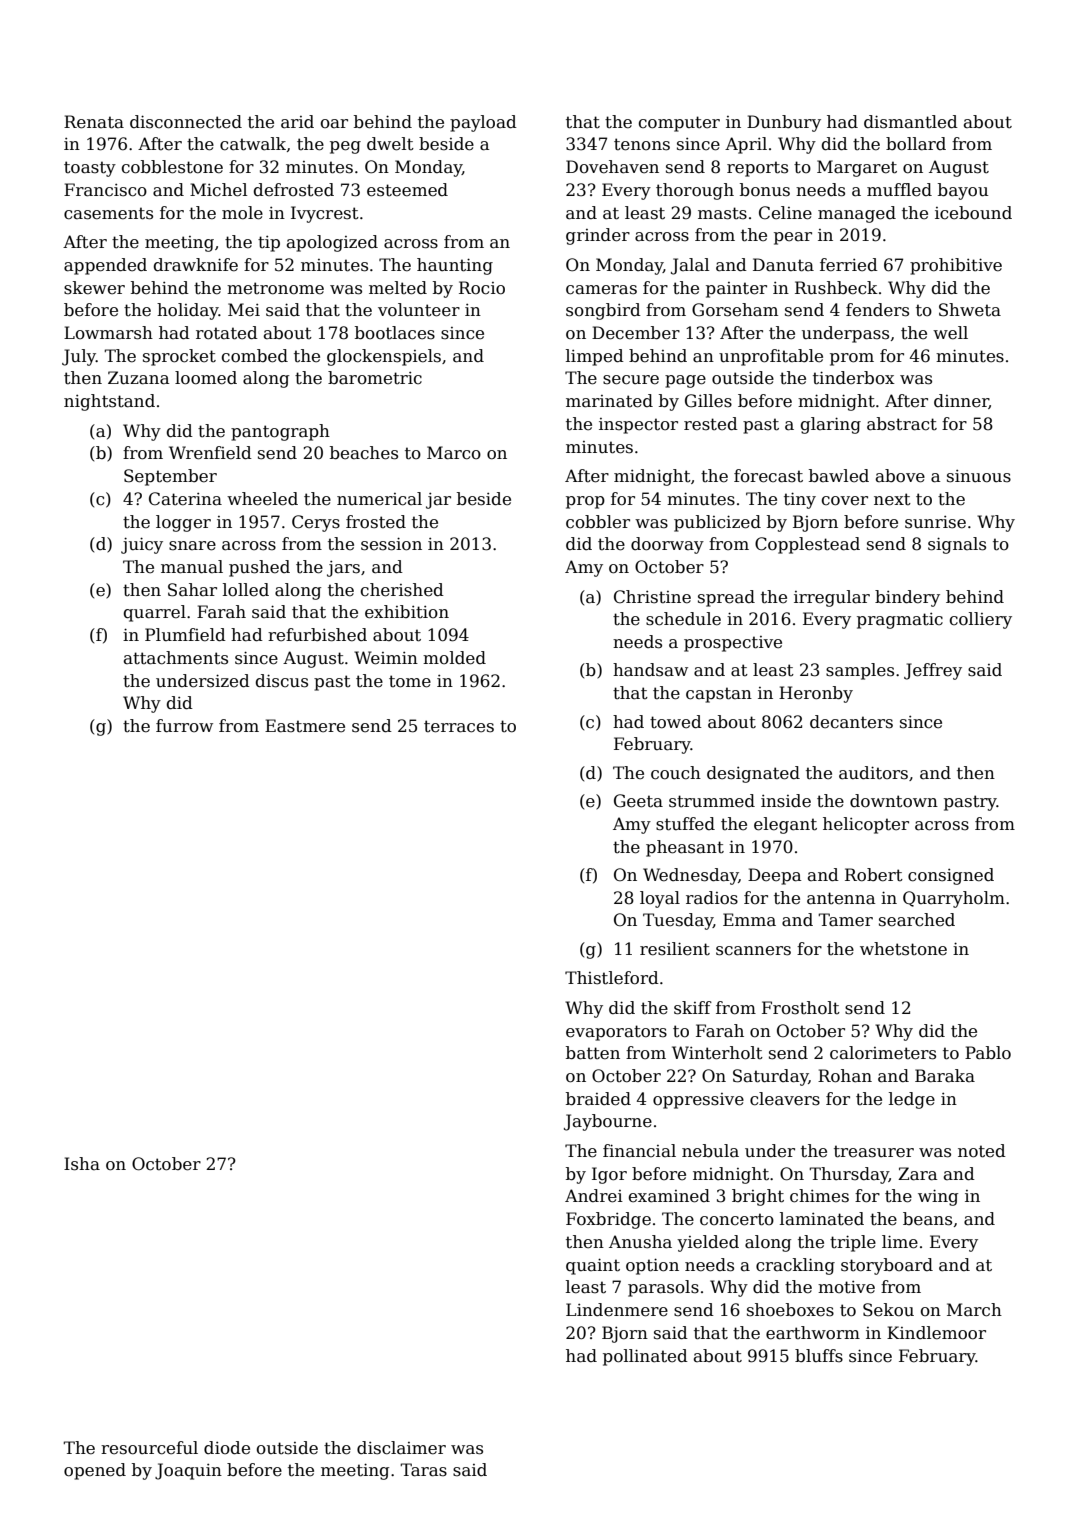 This screenshot has width=1083, height=1532. Describe the element at coordinates (343, 568) in the screenshot. I see `jars` at that location.
